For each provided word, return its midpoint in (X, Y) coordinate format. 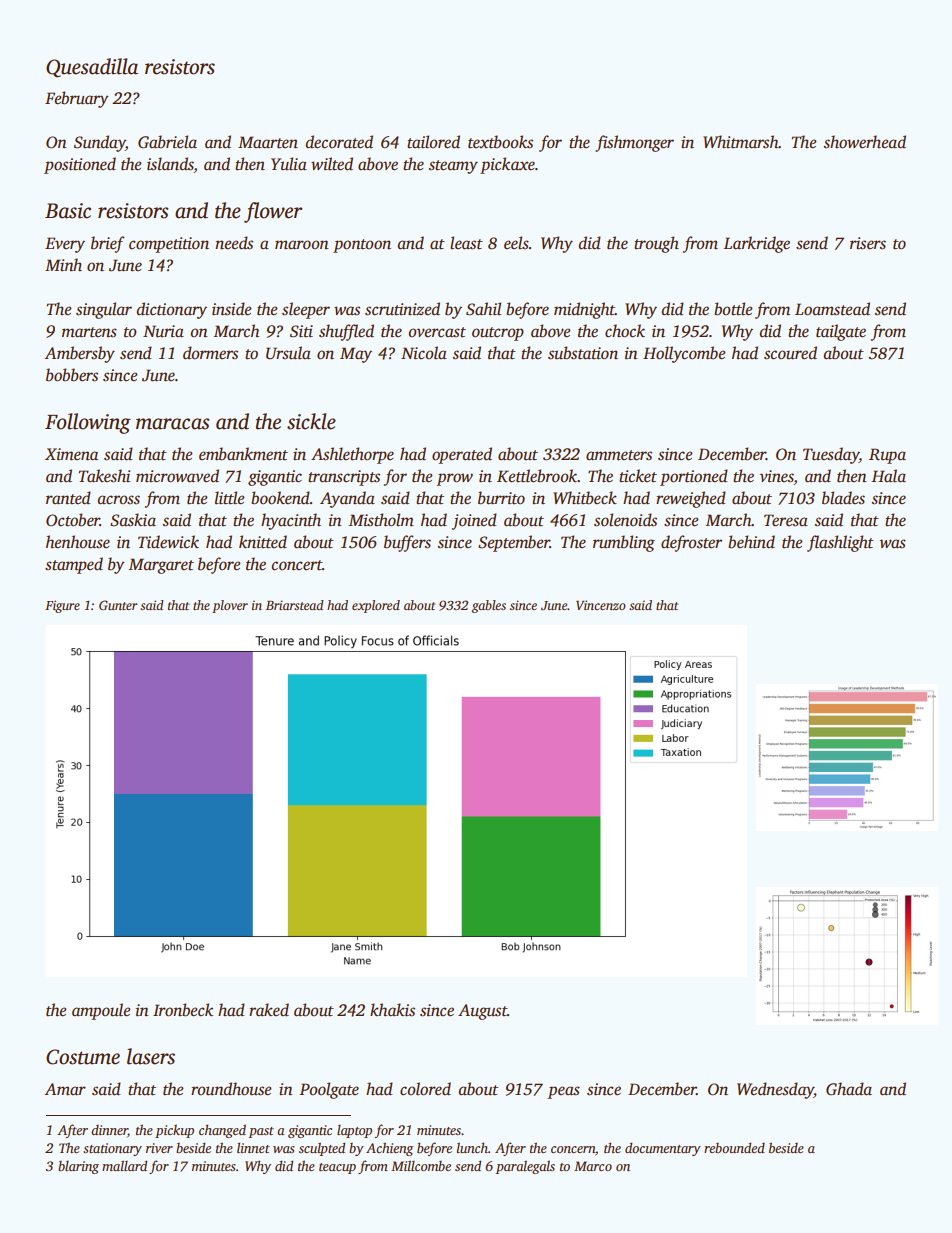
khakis (392, 1010)
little (230, 498)
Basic (68, 211)
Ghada (849, 1089)
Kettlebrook (537, 476)
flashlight (840, 543)
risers (868, 243)
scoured (790, 353)
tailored (433, 142)
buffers (407, 543)
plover (230, 606)
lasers (151, 1056)
